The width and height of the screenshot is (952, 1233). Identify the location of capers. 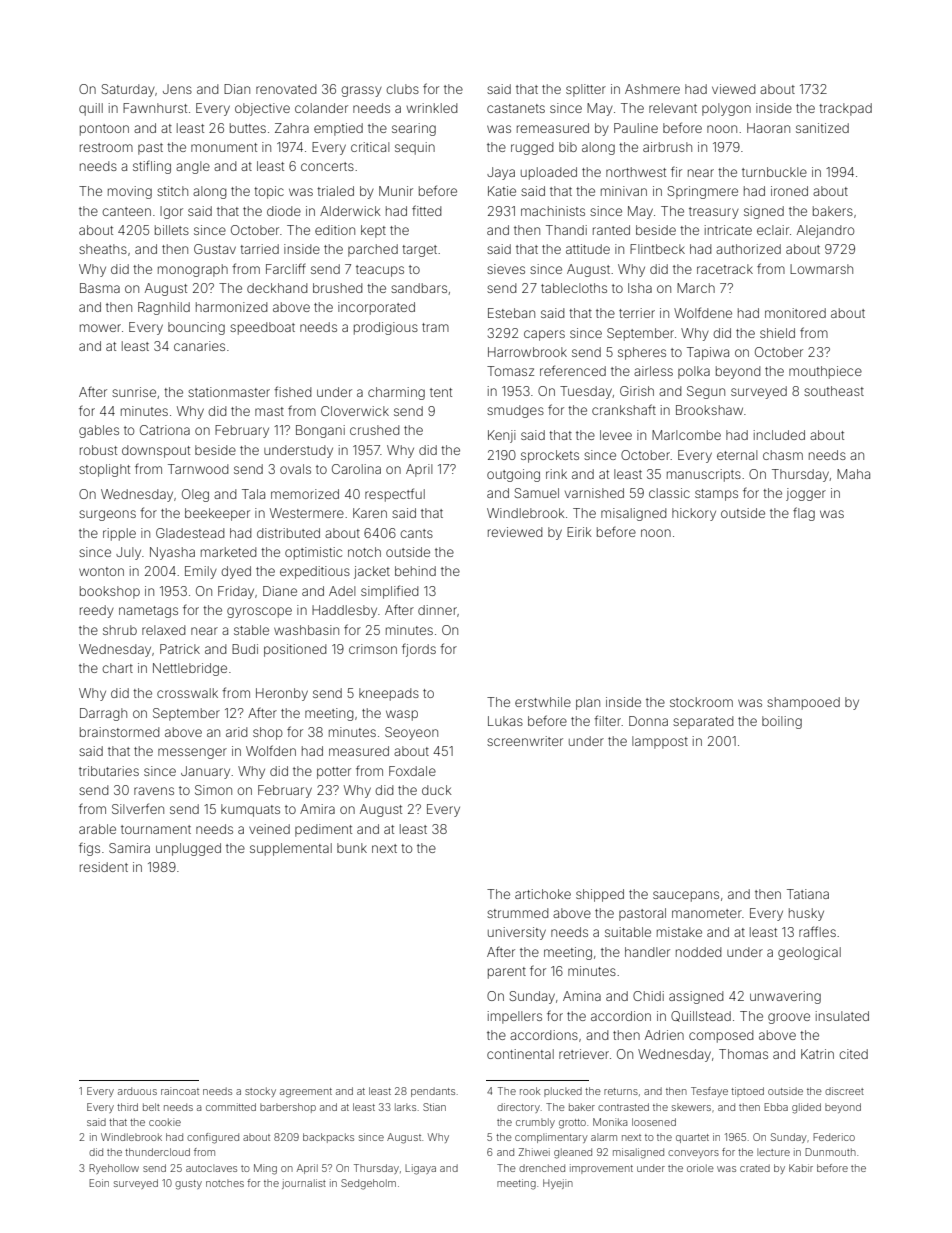
(544, 335).
